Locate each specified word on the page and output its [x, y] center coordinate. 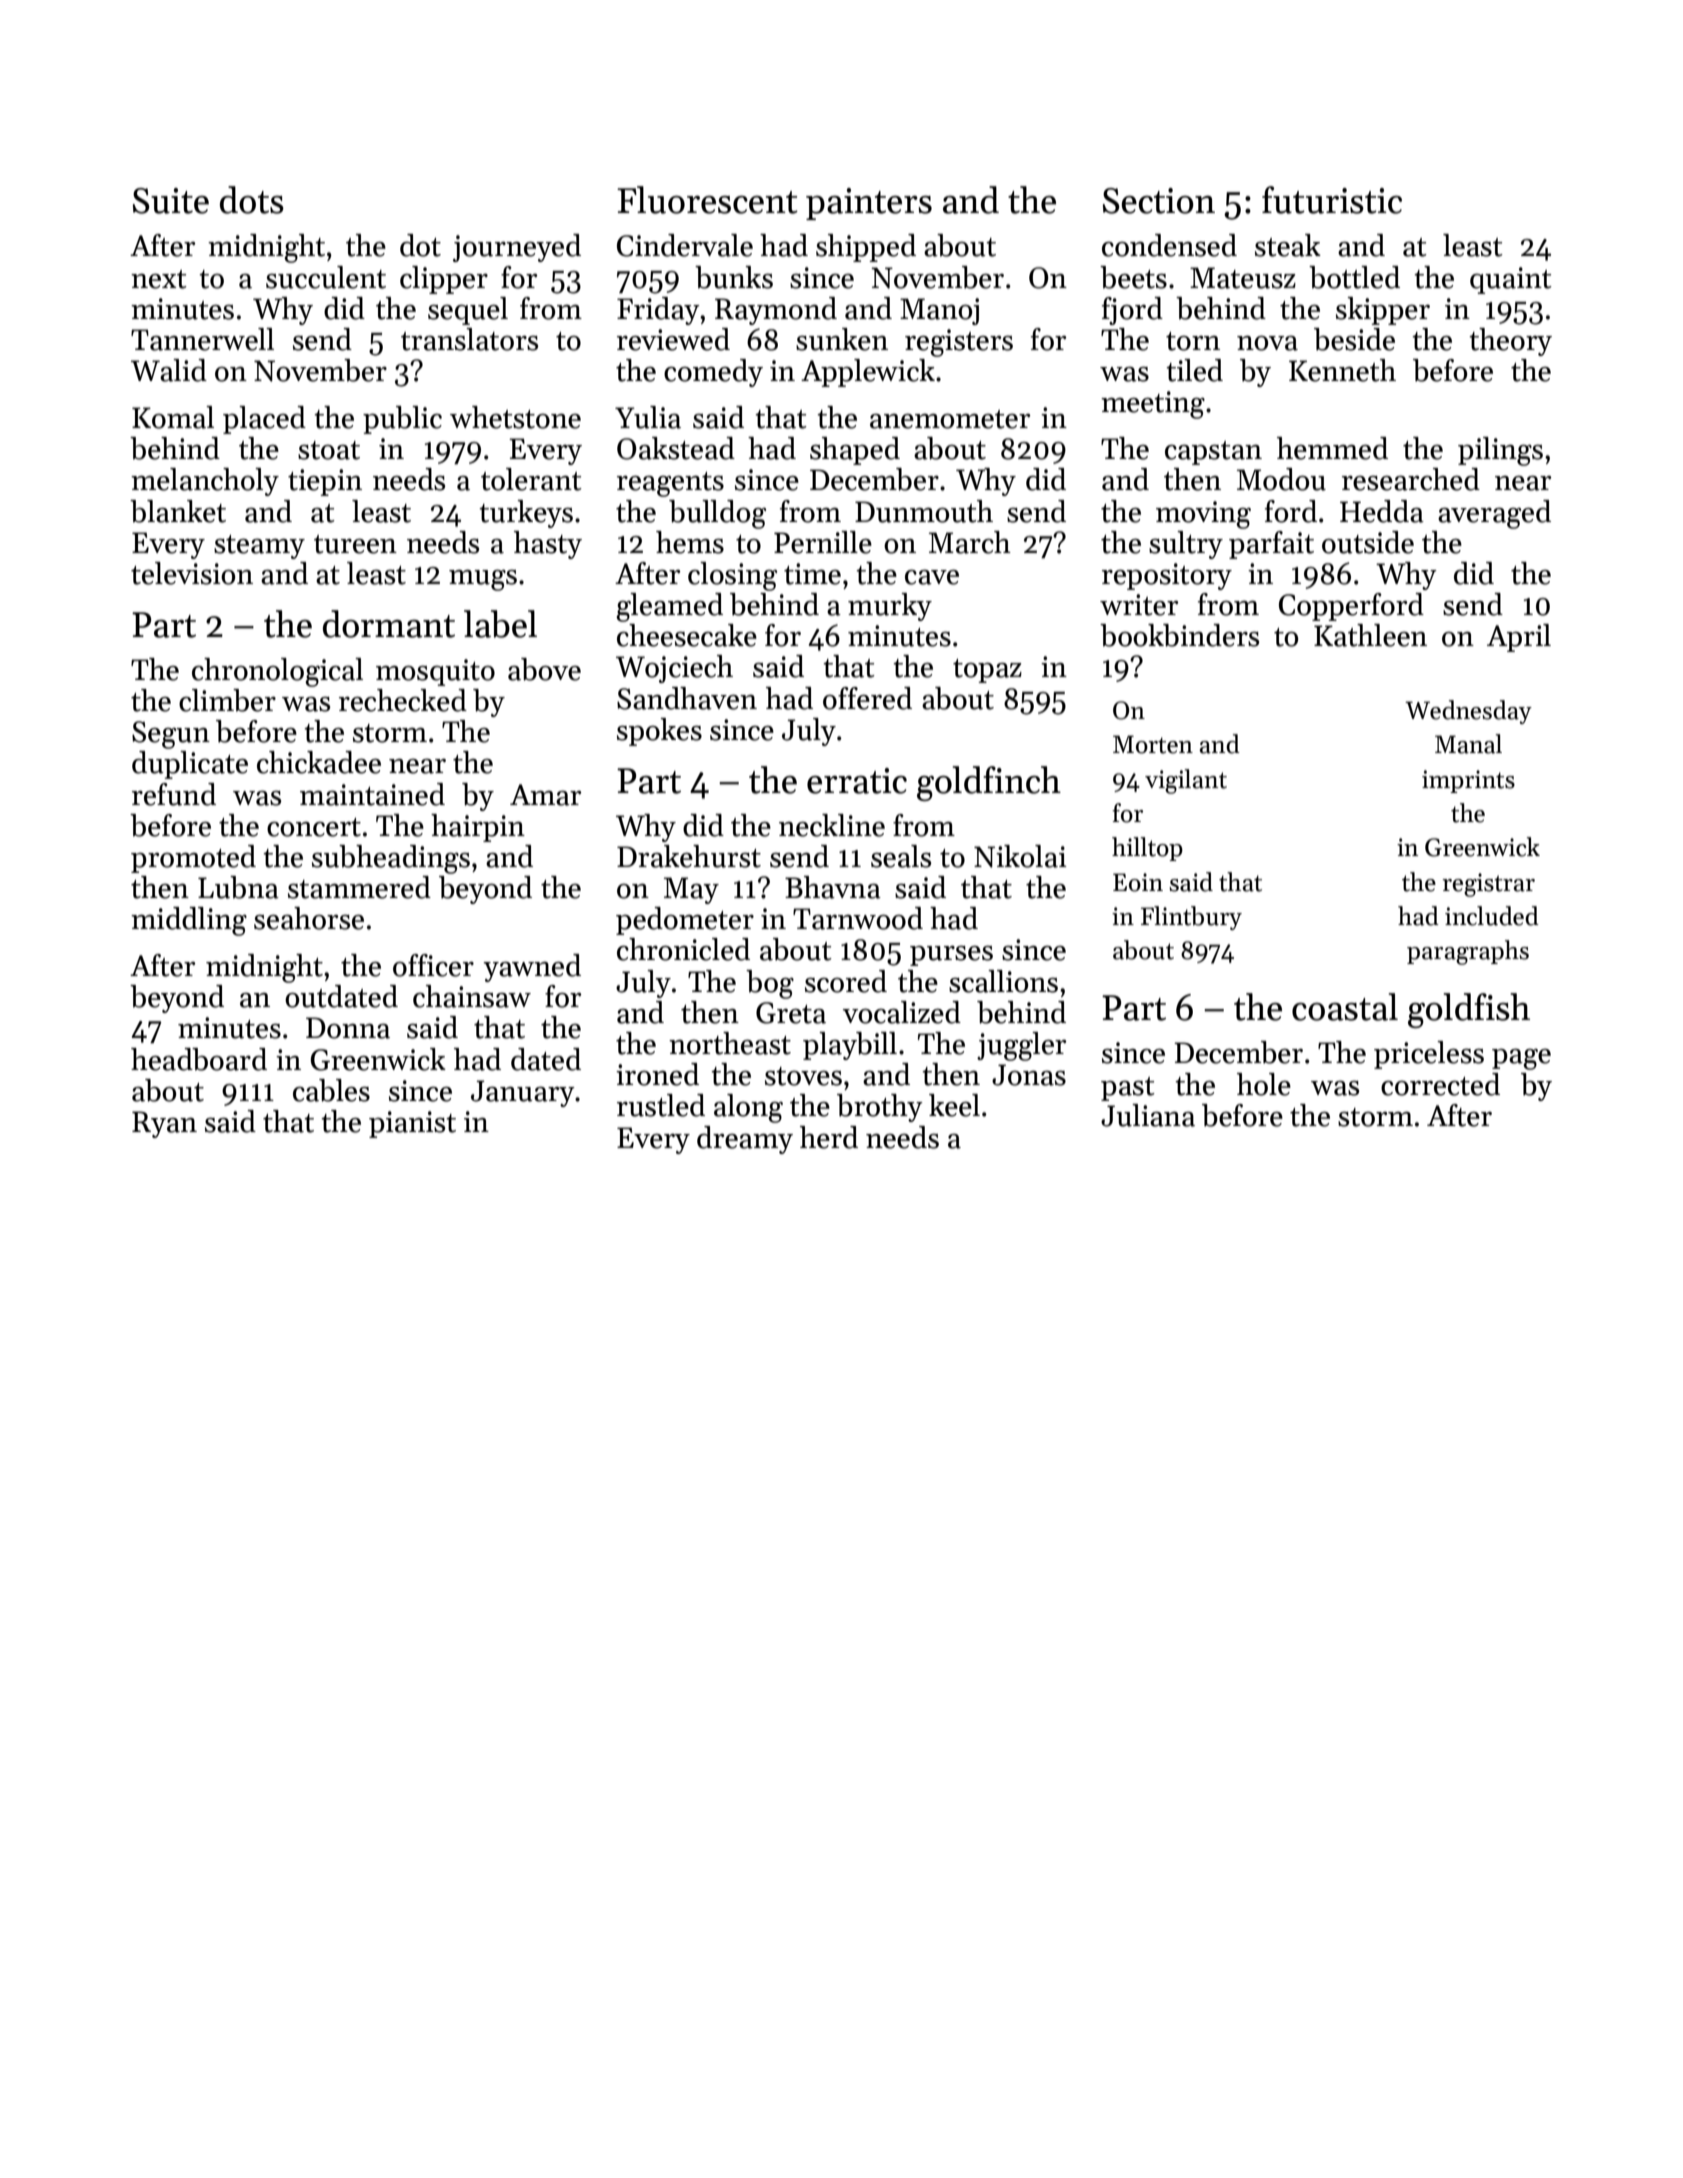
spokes [659, 732]
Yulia [648, 417]
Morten [1153, 744]
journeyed [517, 248]
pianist [412, 1124]
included [1492, 916]
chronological [277, 672]
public [402, 420]
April [1519, 638]
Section [1159, 201]
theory [1510, 342]
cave [932, 577]
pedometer [685, 921]
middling [189, 921]
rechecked [403, 700]
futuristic [1332, 200]
